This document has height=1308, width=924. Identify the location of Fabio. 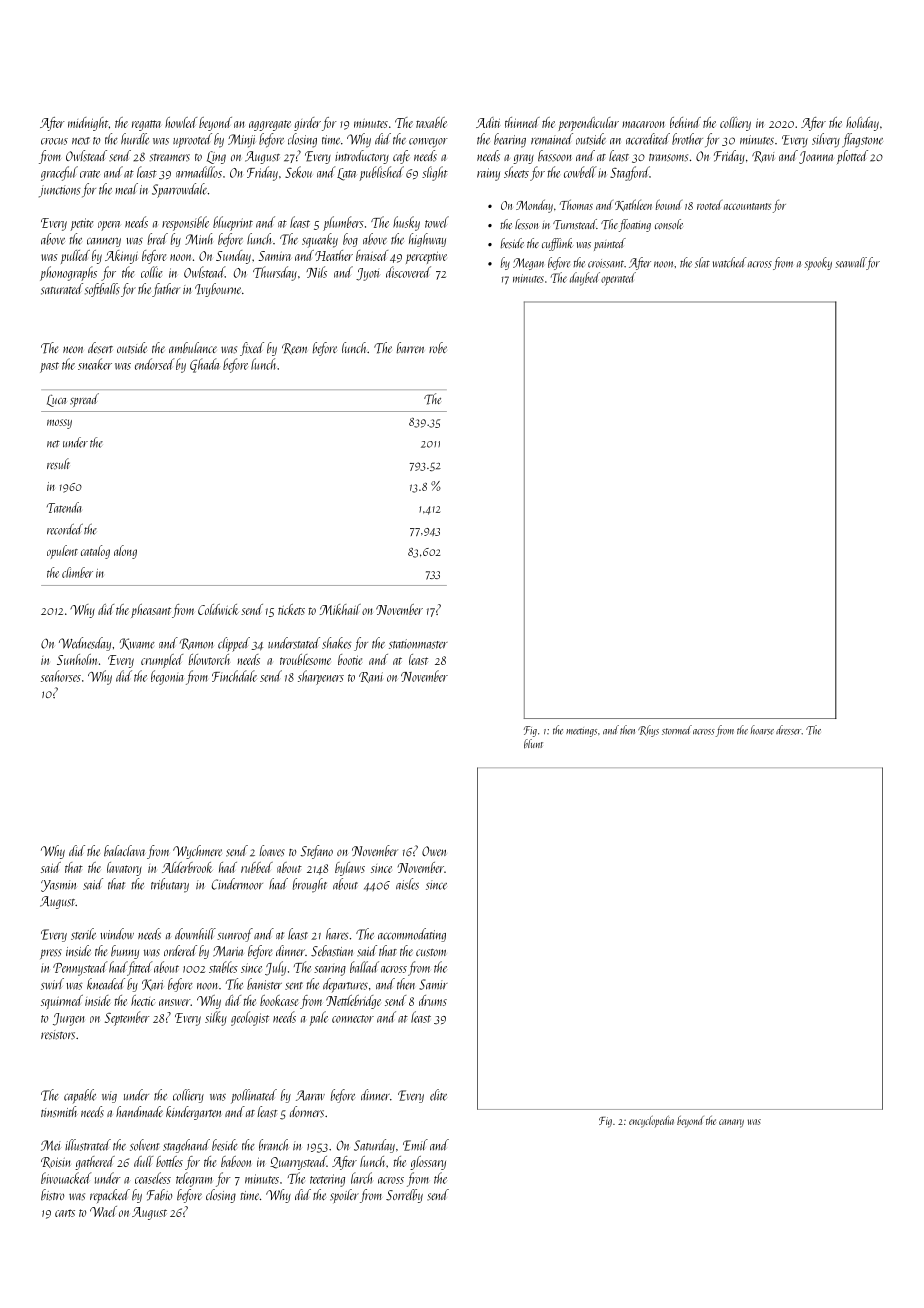
(159, 1195).
